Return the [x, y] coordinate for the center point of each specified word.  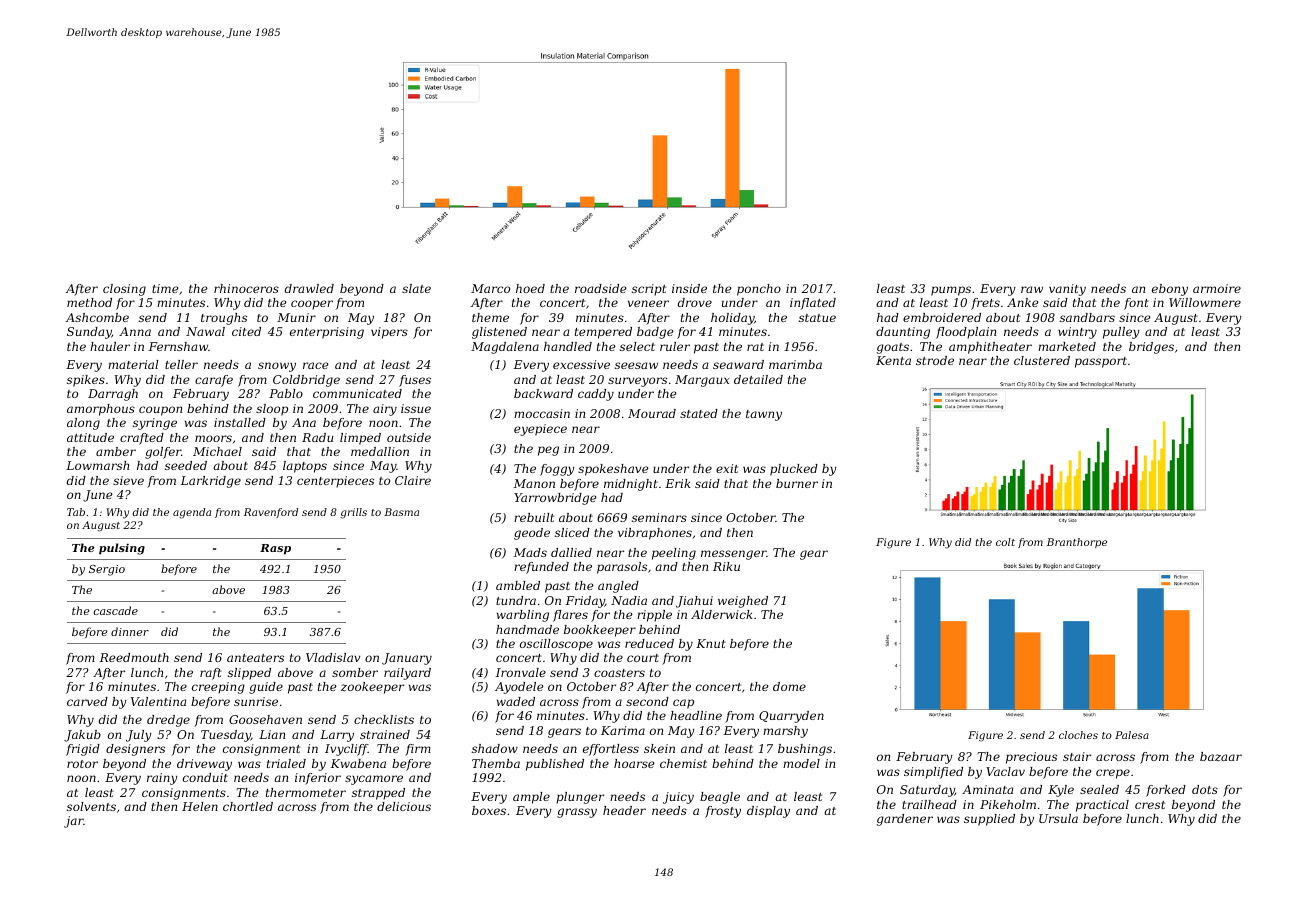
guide [266, 688]
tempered [603, 333]
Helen [200, 806]
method [89, 302]
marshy [785, 732]
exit [727, 468]
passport [1101, 362]
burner [797, 483]
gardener [905, 820]
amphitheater [990, 348]
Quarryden [791, 717]
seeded [186, 465]
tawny [764, 415]
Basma [401, 512]
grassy [577, 813]
